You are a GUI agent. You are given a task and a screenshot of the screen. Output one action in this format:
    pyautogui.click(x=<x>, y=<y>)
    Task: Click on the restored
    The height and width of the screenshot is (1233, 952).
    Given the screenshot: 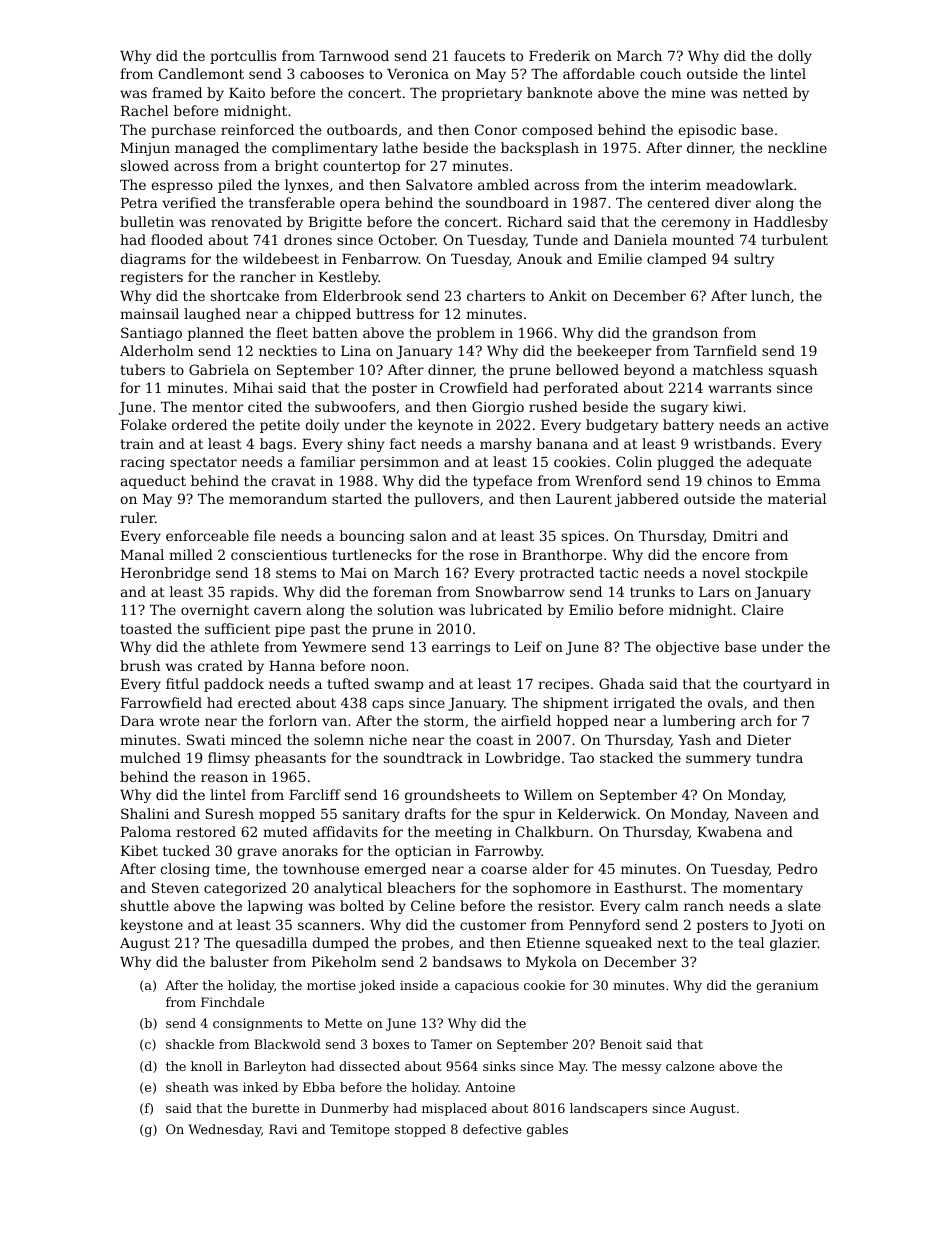 What is the action you would take?
    pyautogui.click(x=206, y=831)
